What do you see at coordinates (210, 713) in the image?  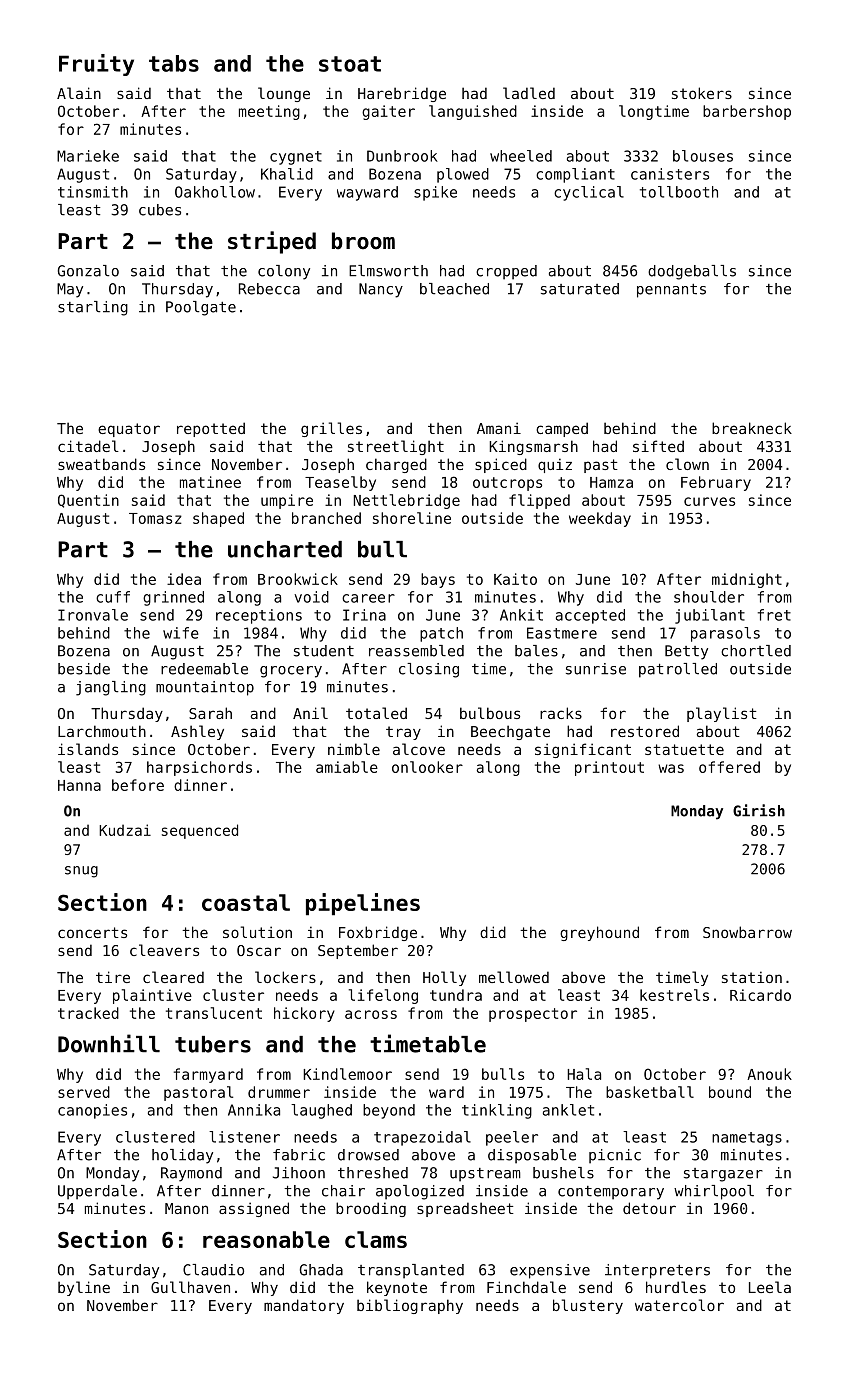 I see `Sarah` at bounding box center [210, 713].
